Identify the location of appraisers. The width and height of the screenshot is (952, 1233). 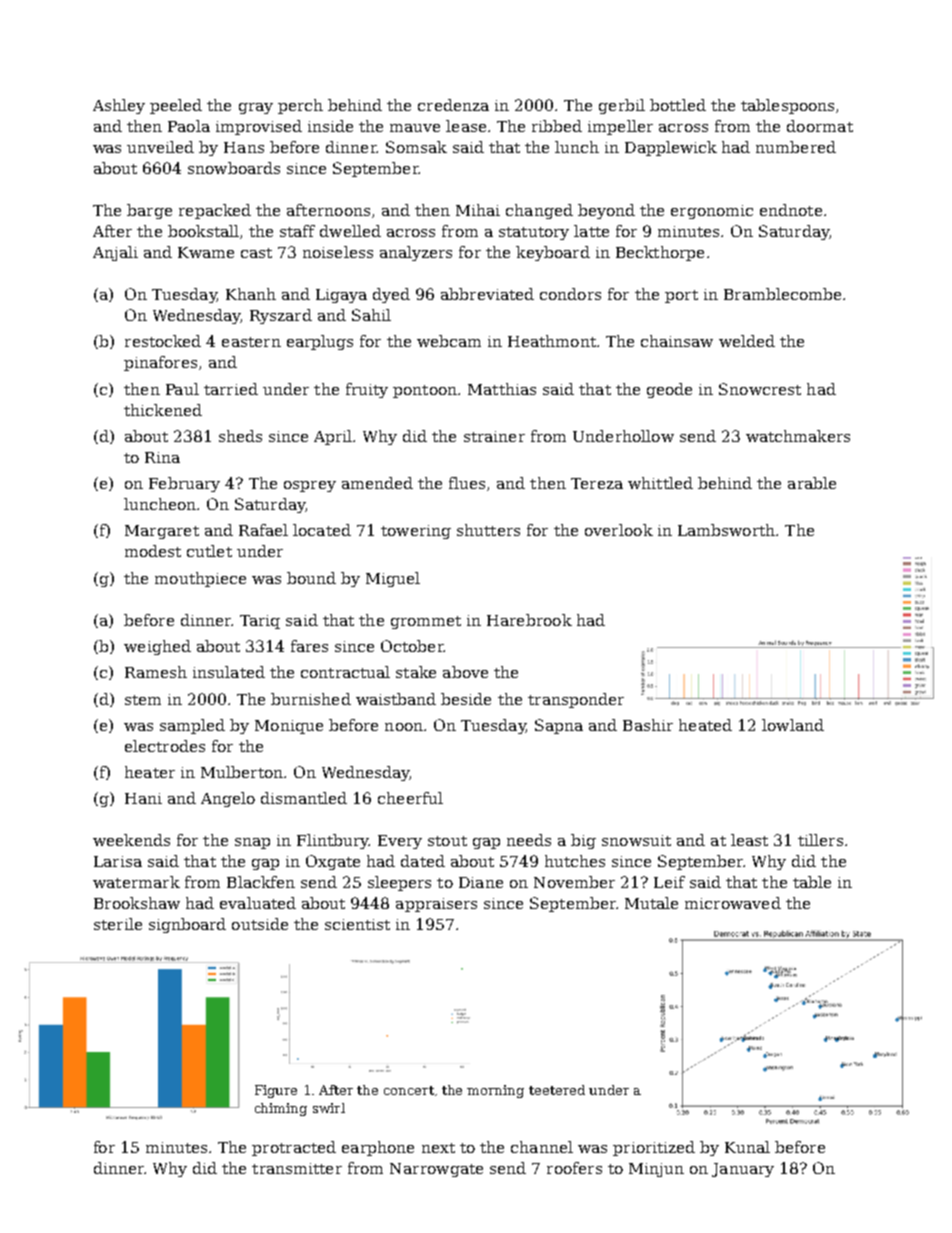
(436, 905).
